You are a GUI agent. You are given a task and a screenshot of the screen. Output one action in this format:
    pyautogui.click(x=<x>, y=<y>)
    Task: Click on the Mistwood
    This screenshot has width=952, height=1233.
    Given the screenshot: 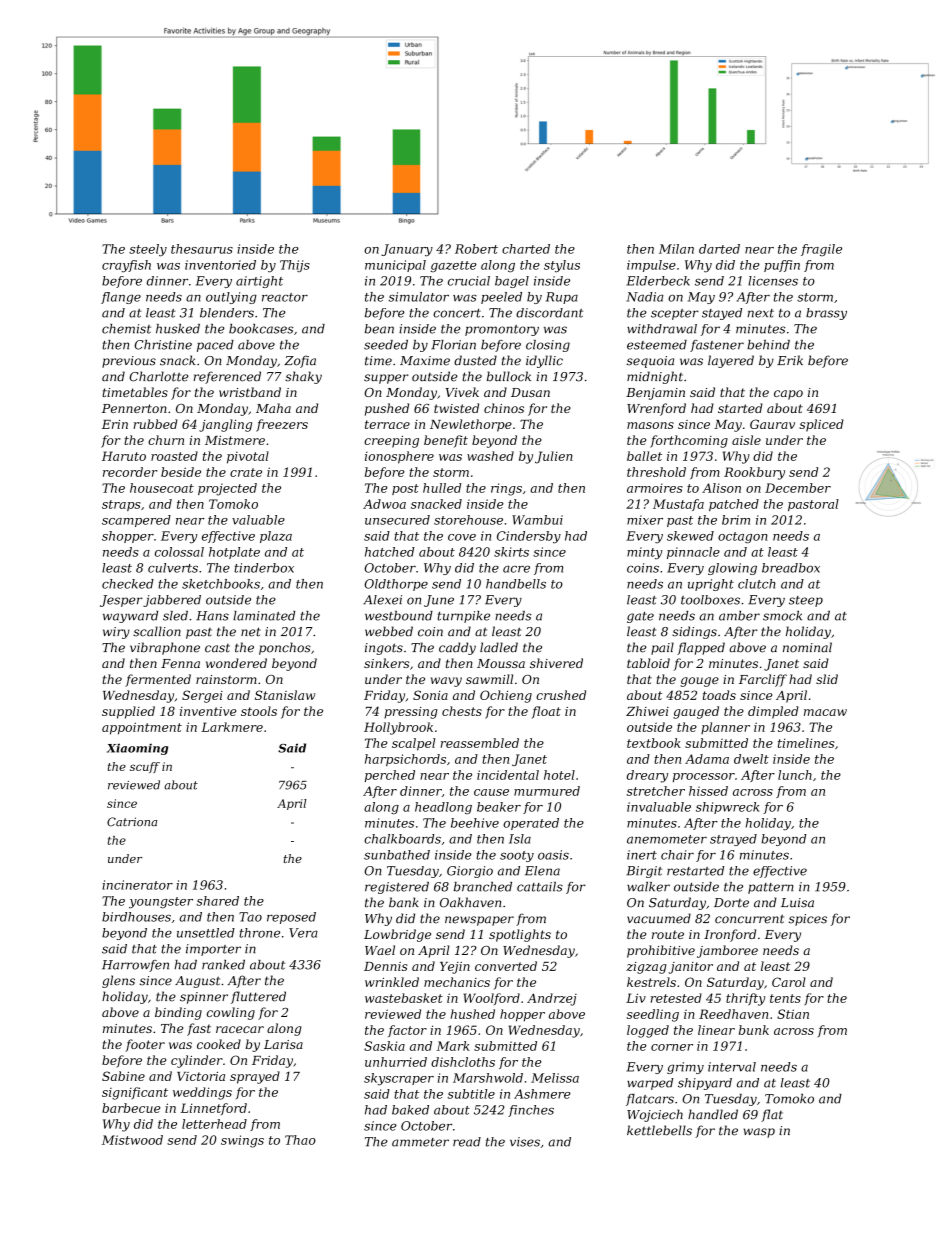 What is the action you would take?
    pyautogui.click(x=132, y=1140)
